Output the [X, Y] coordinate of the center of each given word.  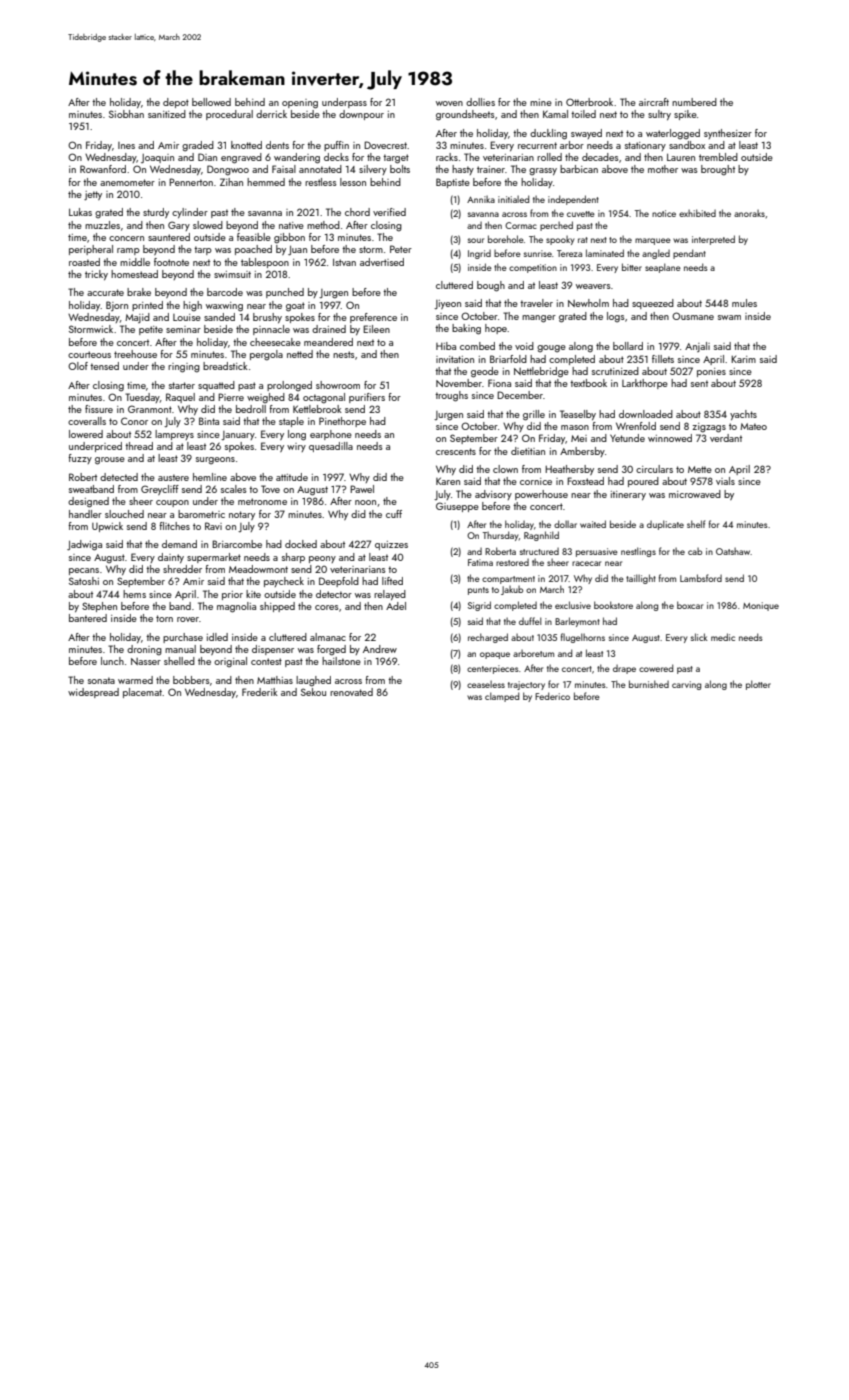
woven [449, 103]
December [520, 395]
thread [139, 446]
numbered [694, 102]
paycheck [284, 582]
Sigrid [479, 606]
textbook [588, 383]
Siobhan [126, 114]
